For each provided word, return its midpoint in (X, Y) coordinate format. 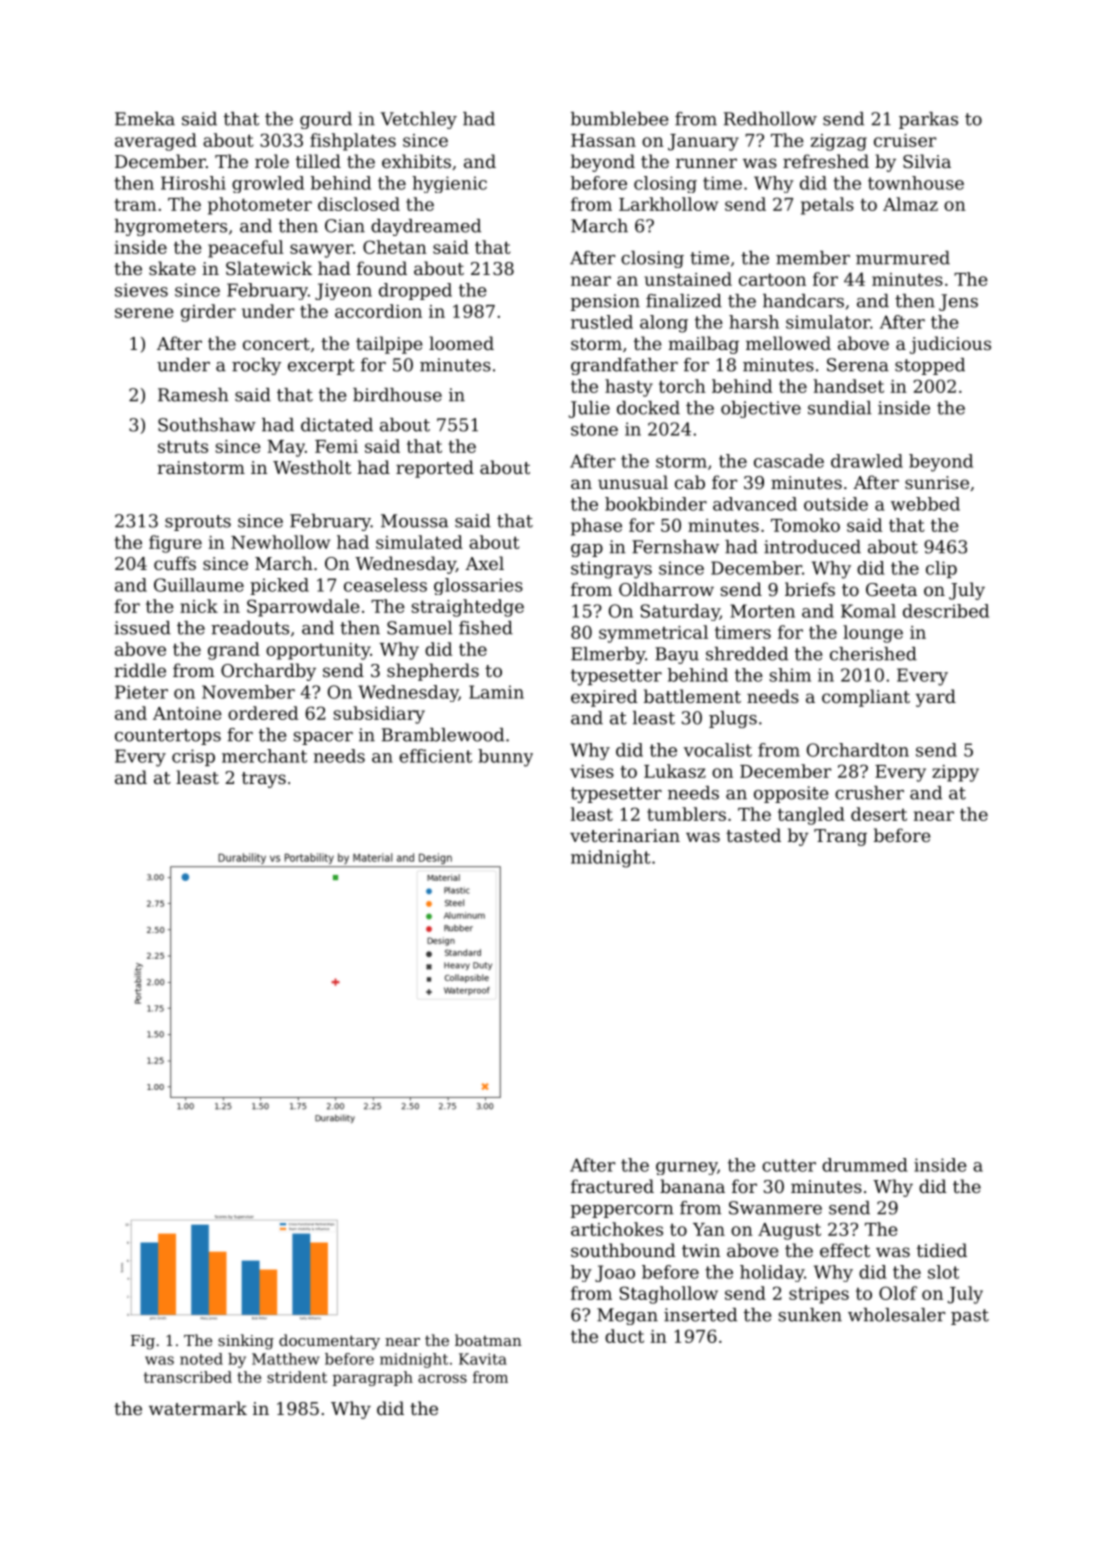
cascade (789, 461)
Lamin (496, 692)
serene (144, 313)
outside (836, 504)
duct (624, 1336)
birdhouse (397, 395)
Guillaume (199, 585)
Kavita (483, 1359)
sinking (246, 1342)
